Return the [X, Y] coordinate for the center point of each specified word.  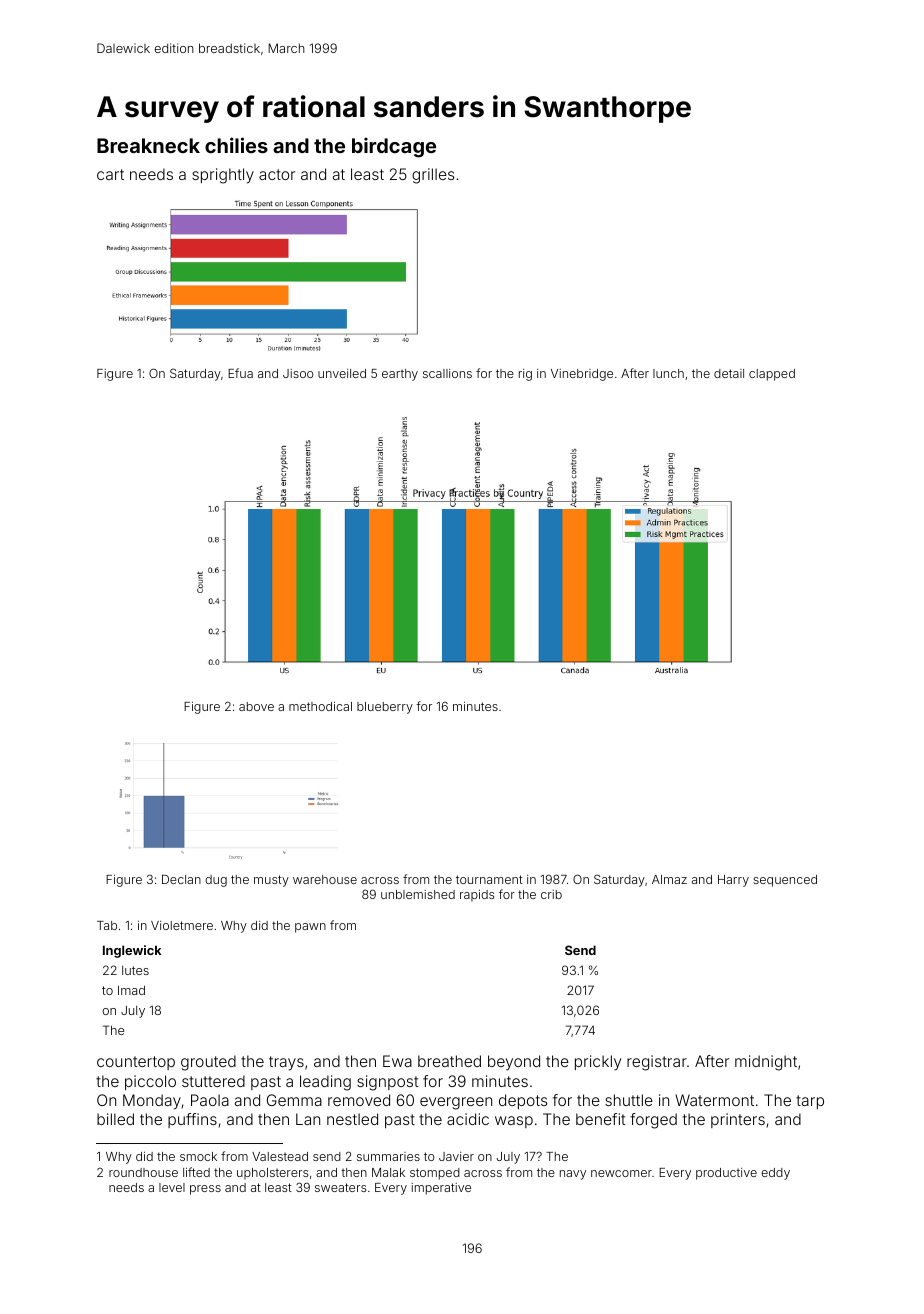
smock [198, 1156]
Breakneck [148, 145]
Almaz [669, 879]
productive [726, 1174]
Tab [107, 925]
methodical [320, 706]
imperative [441, 1189]
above [256, 706]
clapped [772, 375]
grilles [433, 176]
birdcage [394, 147]
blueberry [385, 708]
